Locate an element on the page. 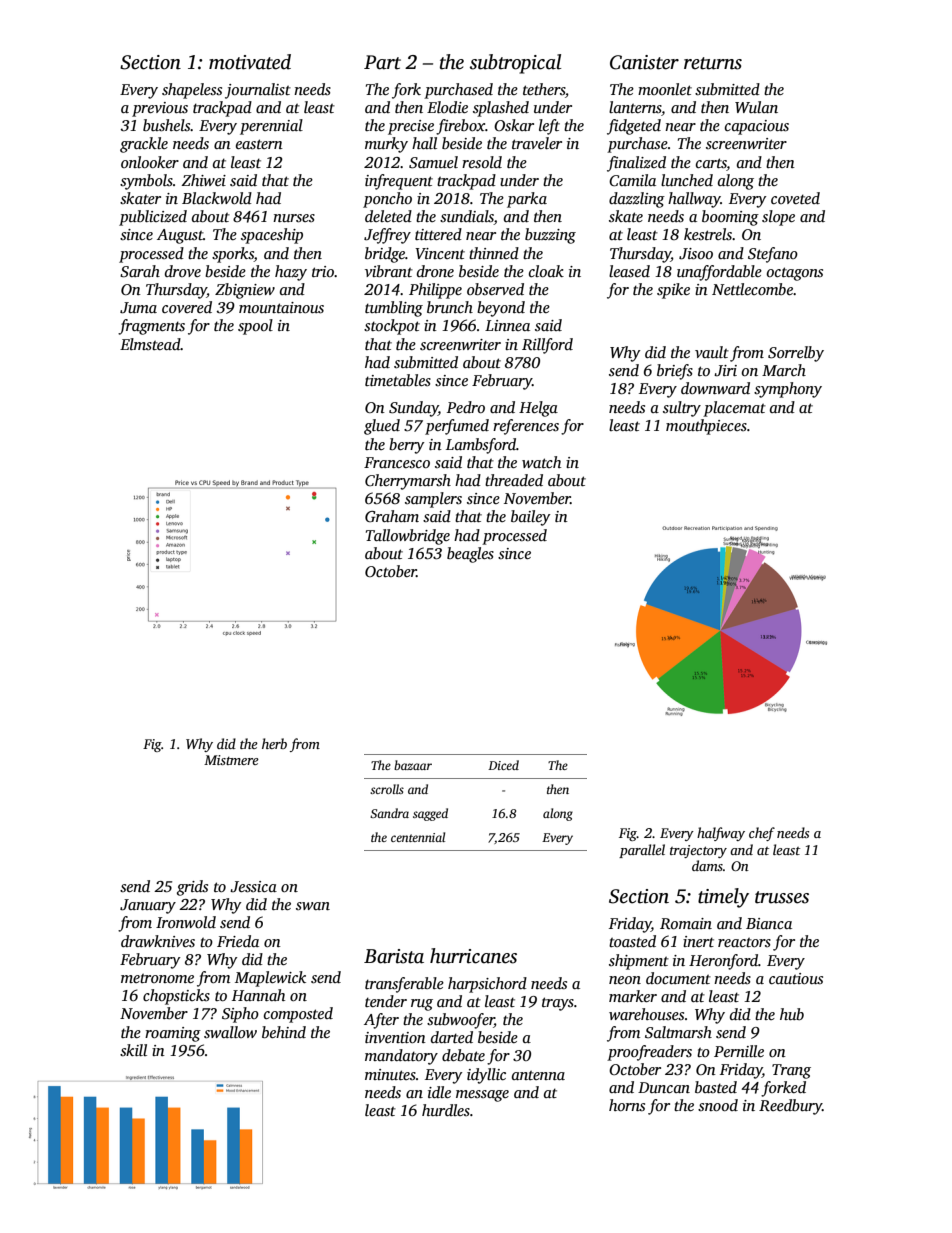 This page has width=952, height=1233. Jessica is located at coordinates (253, 887).
